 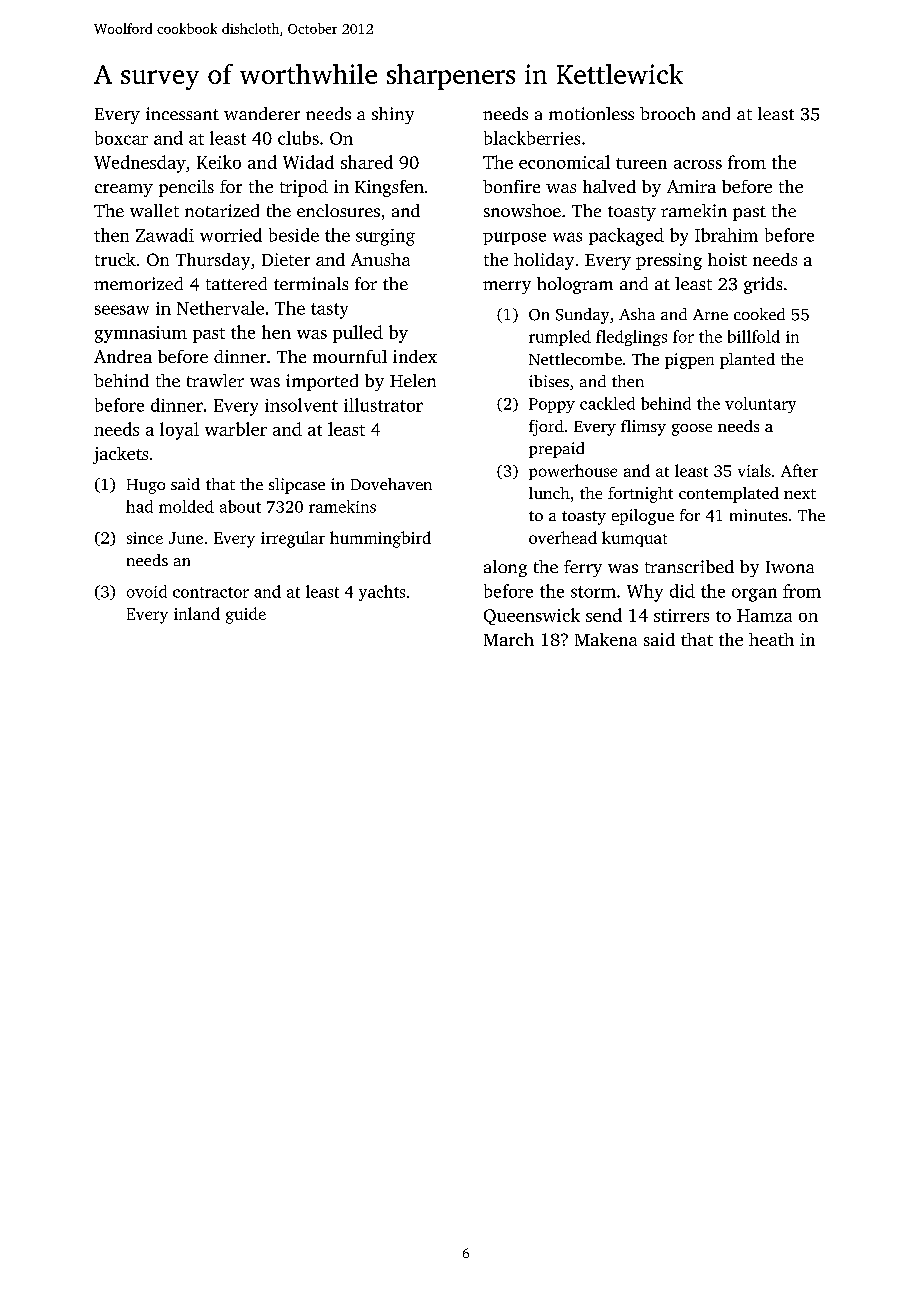 I want to click on contractor, so click(x=211, y=592).
